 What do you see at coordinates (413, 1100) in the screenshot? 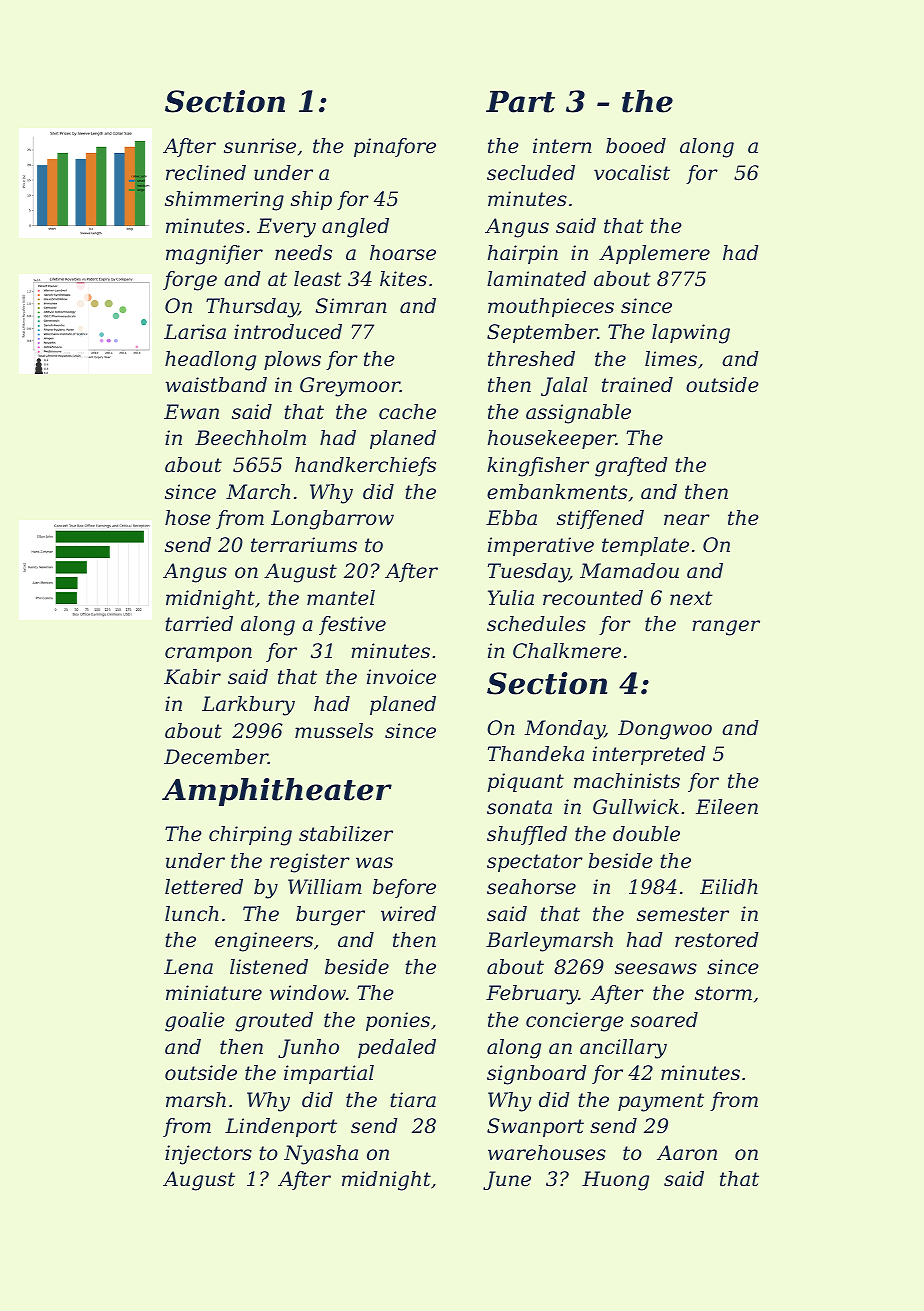
I see `tiara` at bounding box center [413, 1100].
